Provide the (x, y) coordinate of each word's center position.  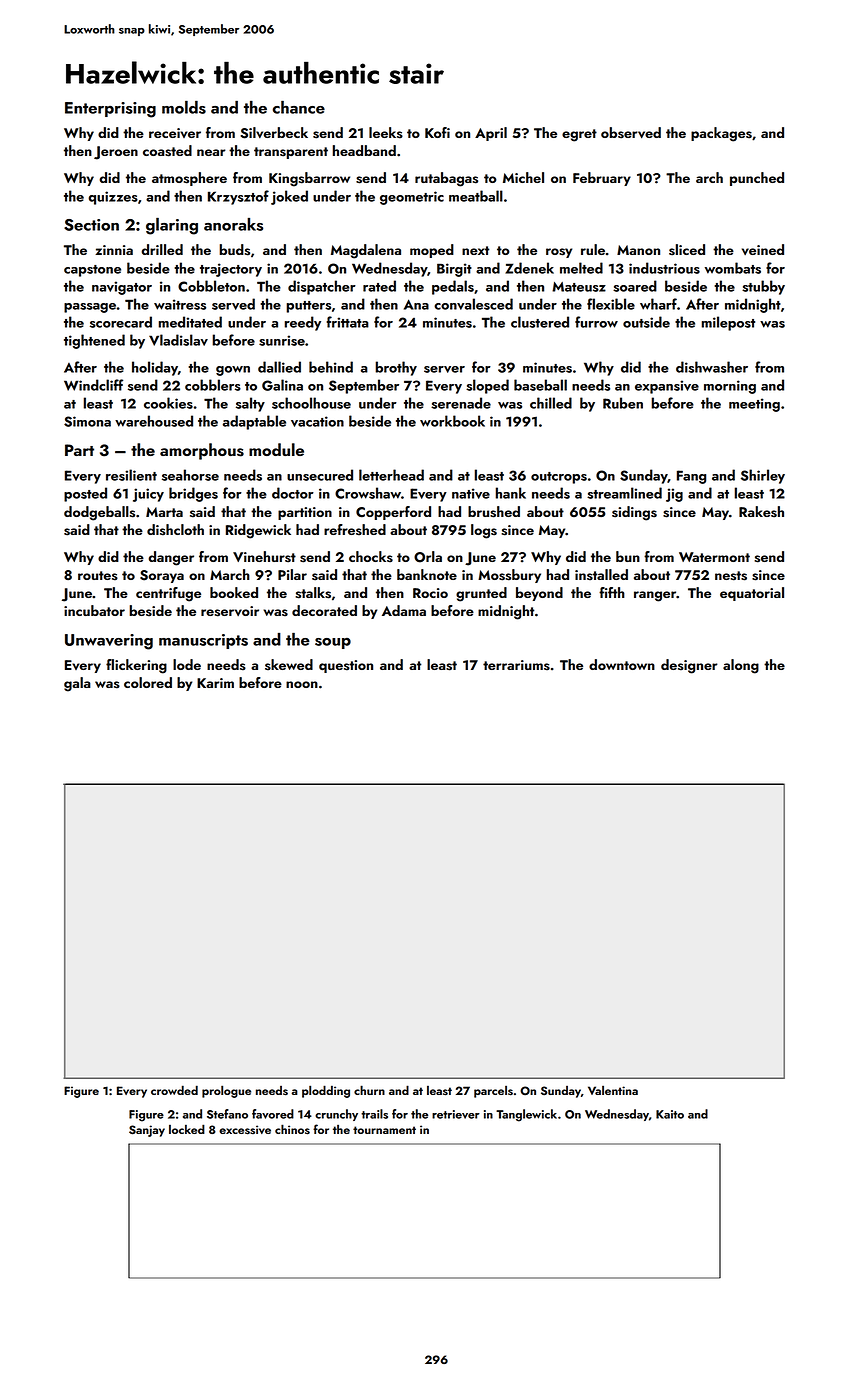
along (741, 666)
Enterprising (110, 110)
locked (187, 1129)
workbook (452, 421)
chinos (292, 1129)
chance (299, 107)
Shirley (763, 476)
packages (721, 134)
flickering (136, 666)
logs (484, 531)
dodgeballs (99, 513)
